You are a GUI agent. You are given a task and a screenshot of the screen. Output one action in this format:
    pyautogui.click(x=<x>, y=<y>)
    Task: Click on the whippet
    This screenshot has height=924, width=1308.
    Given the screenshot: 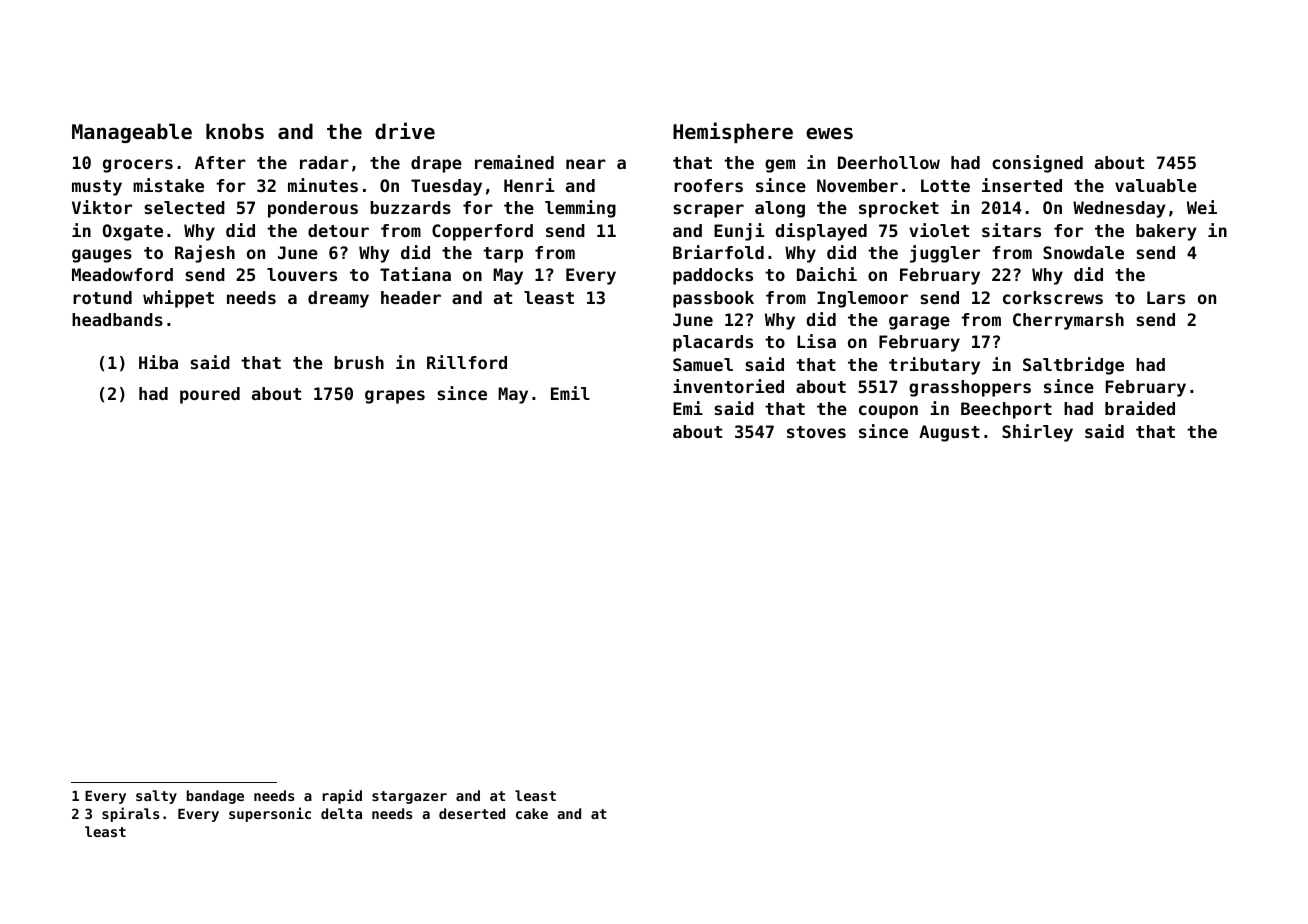 What is the action you would take?
    pyautogui.click(x=178, y=299)
